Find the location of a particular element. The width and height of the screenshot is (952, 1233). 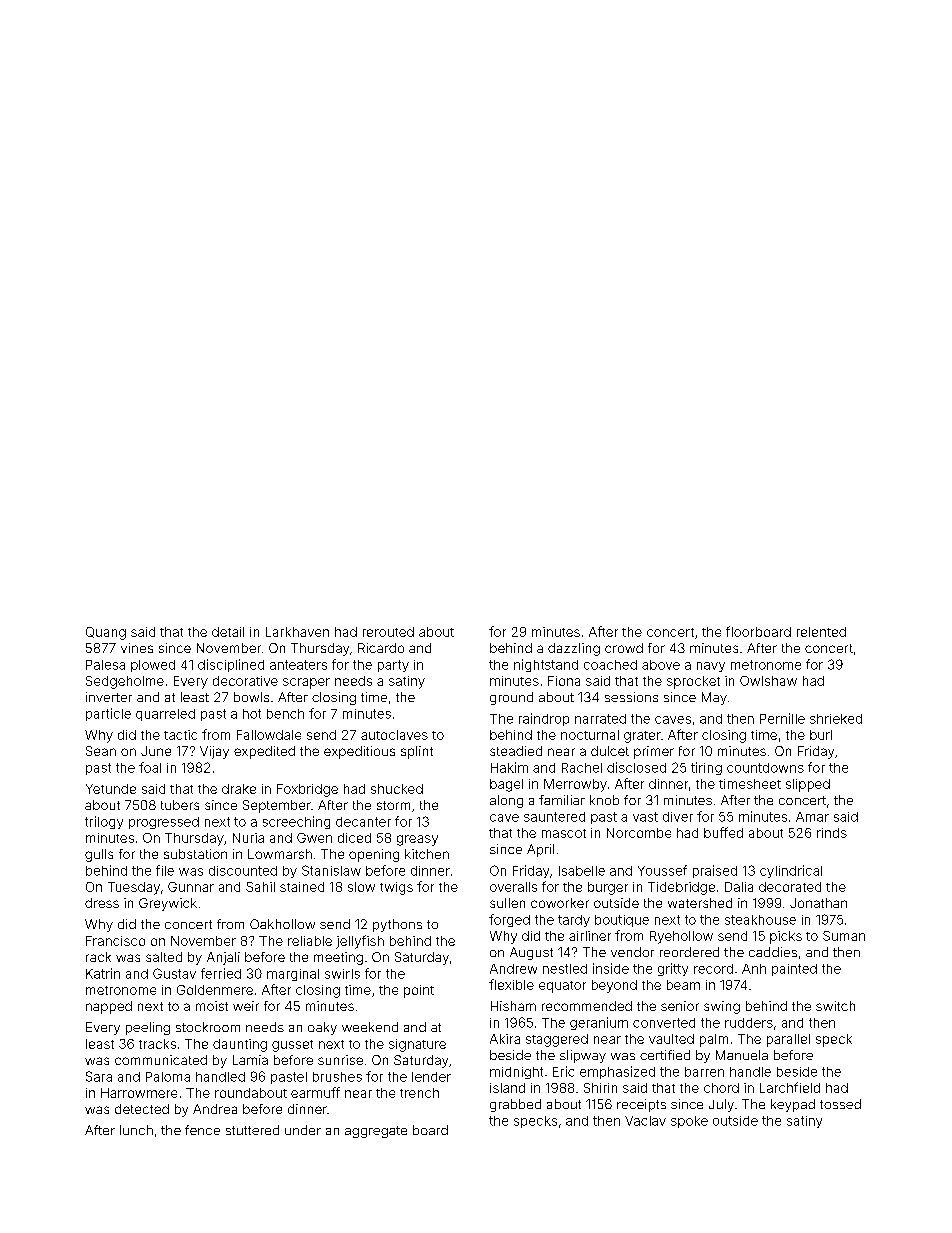

steadied is located at coordinates (516, 751).
